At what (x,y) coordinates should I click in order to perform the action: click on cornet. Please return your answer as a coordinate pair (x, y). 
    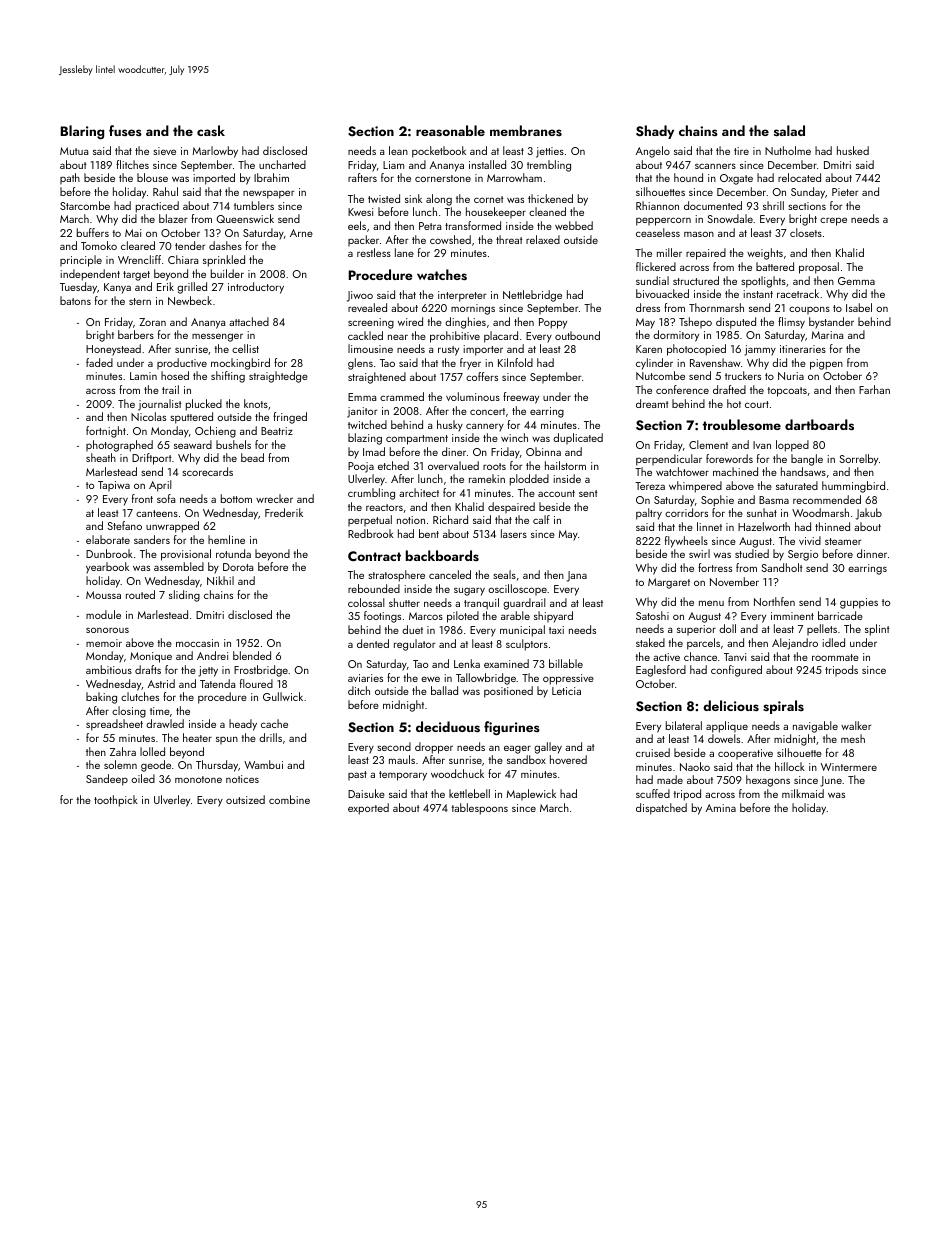
    Looking at the image, I should click on (489, 199).
